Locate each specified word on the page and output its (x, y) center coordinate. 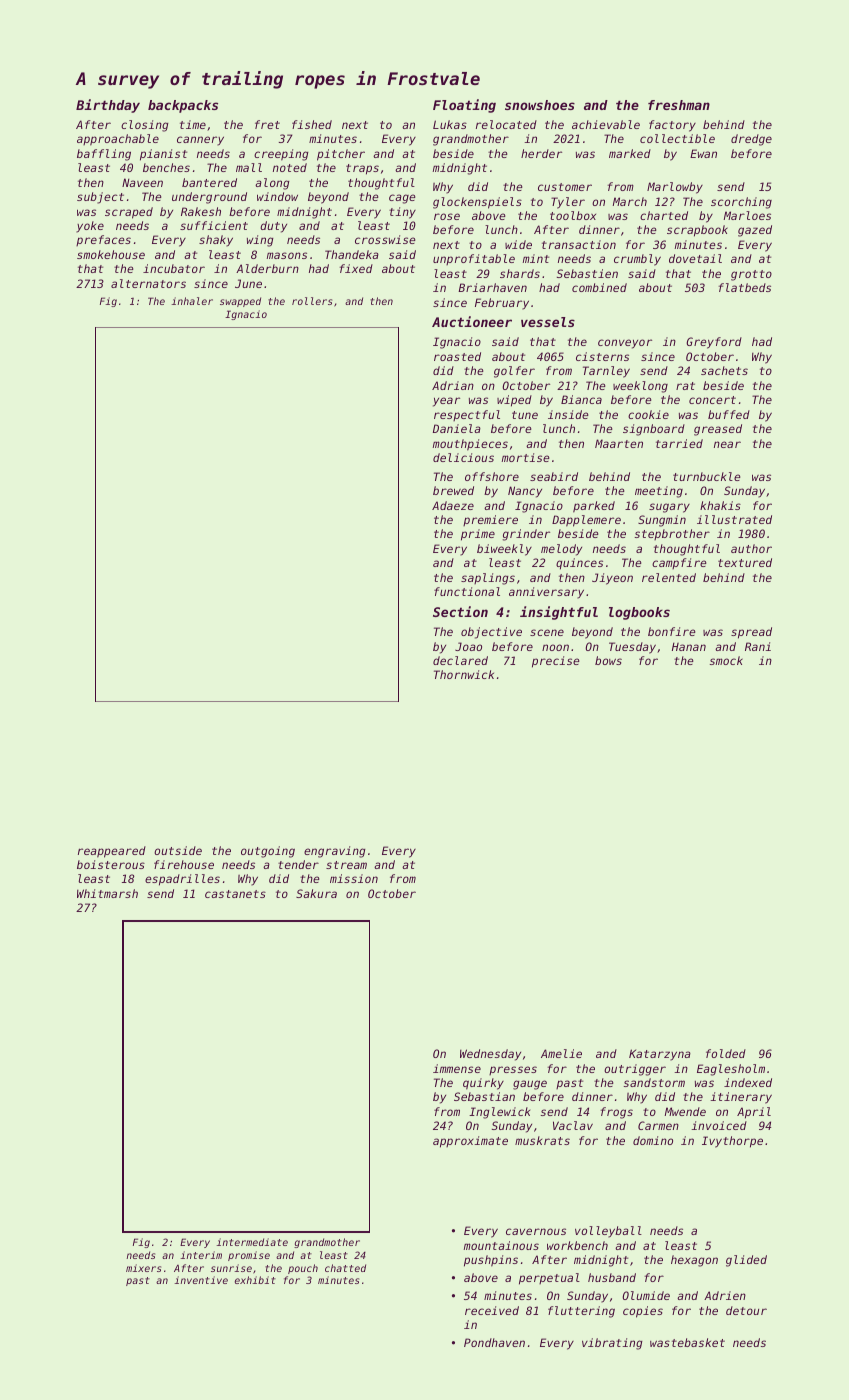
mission (354, 878)
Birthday (108, 106)
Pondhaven (494, 1342)
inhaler (192, 301)
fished (312, 124)
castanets (235, 894)
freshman (679, 105)
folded (726, 1053)
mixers (143, 1268)
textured (745, 562)
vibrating (612, 1344)
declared (460, 660)
